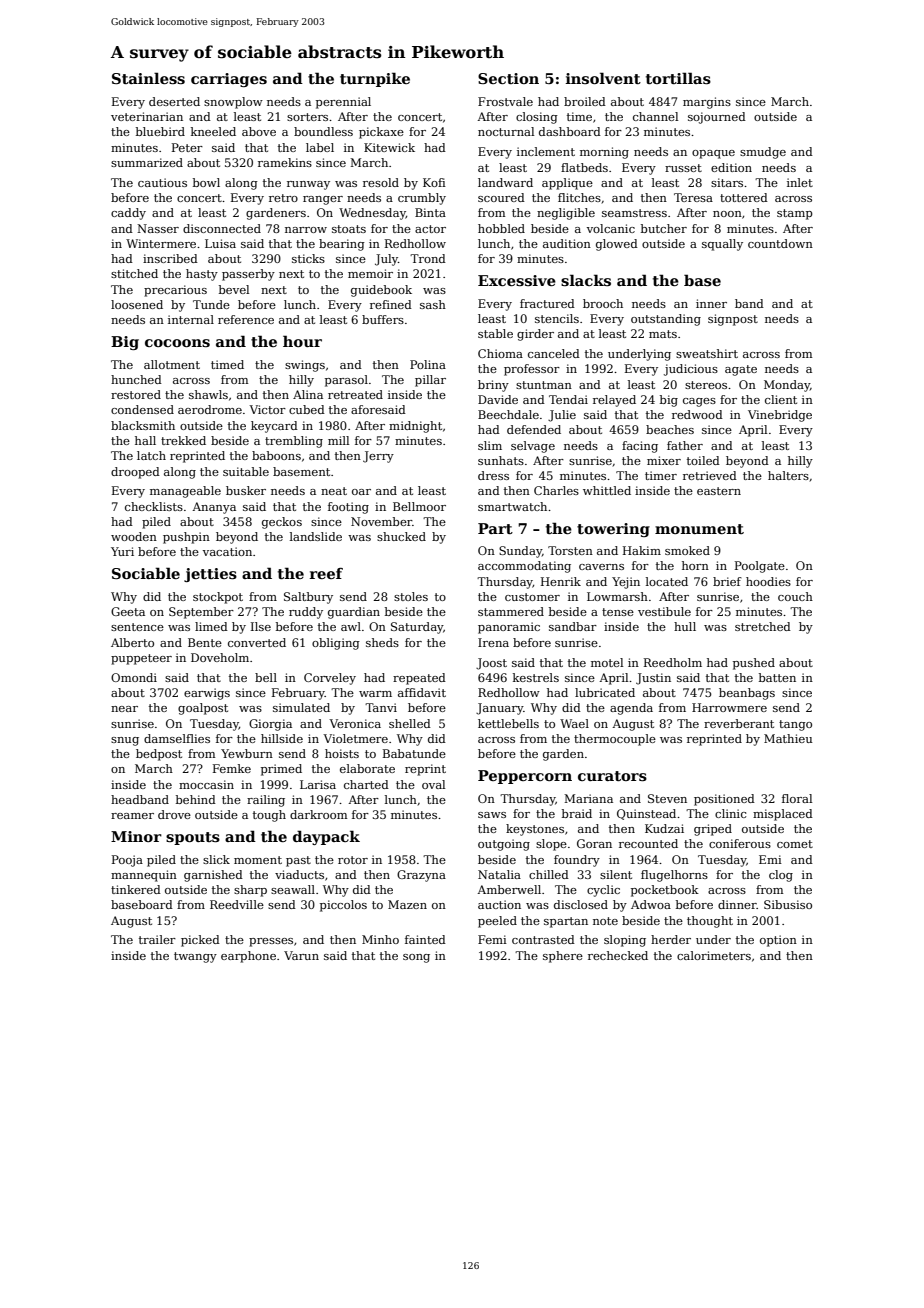  I want to click on Varun, so click(301, 955).
